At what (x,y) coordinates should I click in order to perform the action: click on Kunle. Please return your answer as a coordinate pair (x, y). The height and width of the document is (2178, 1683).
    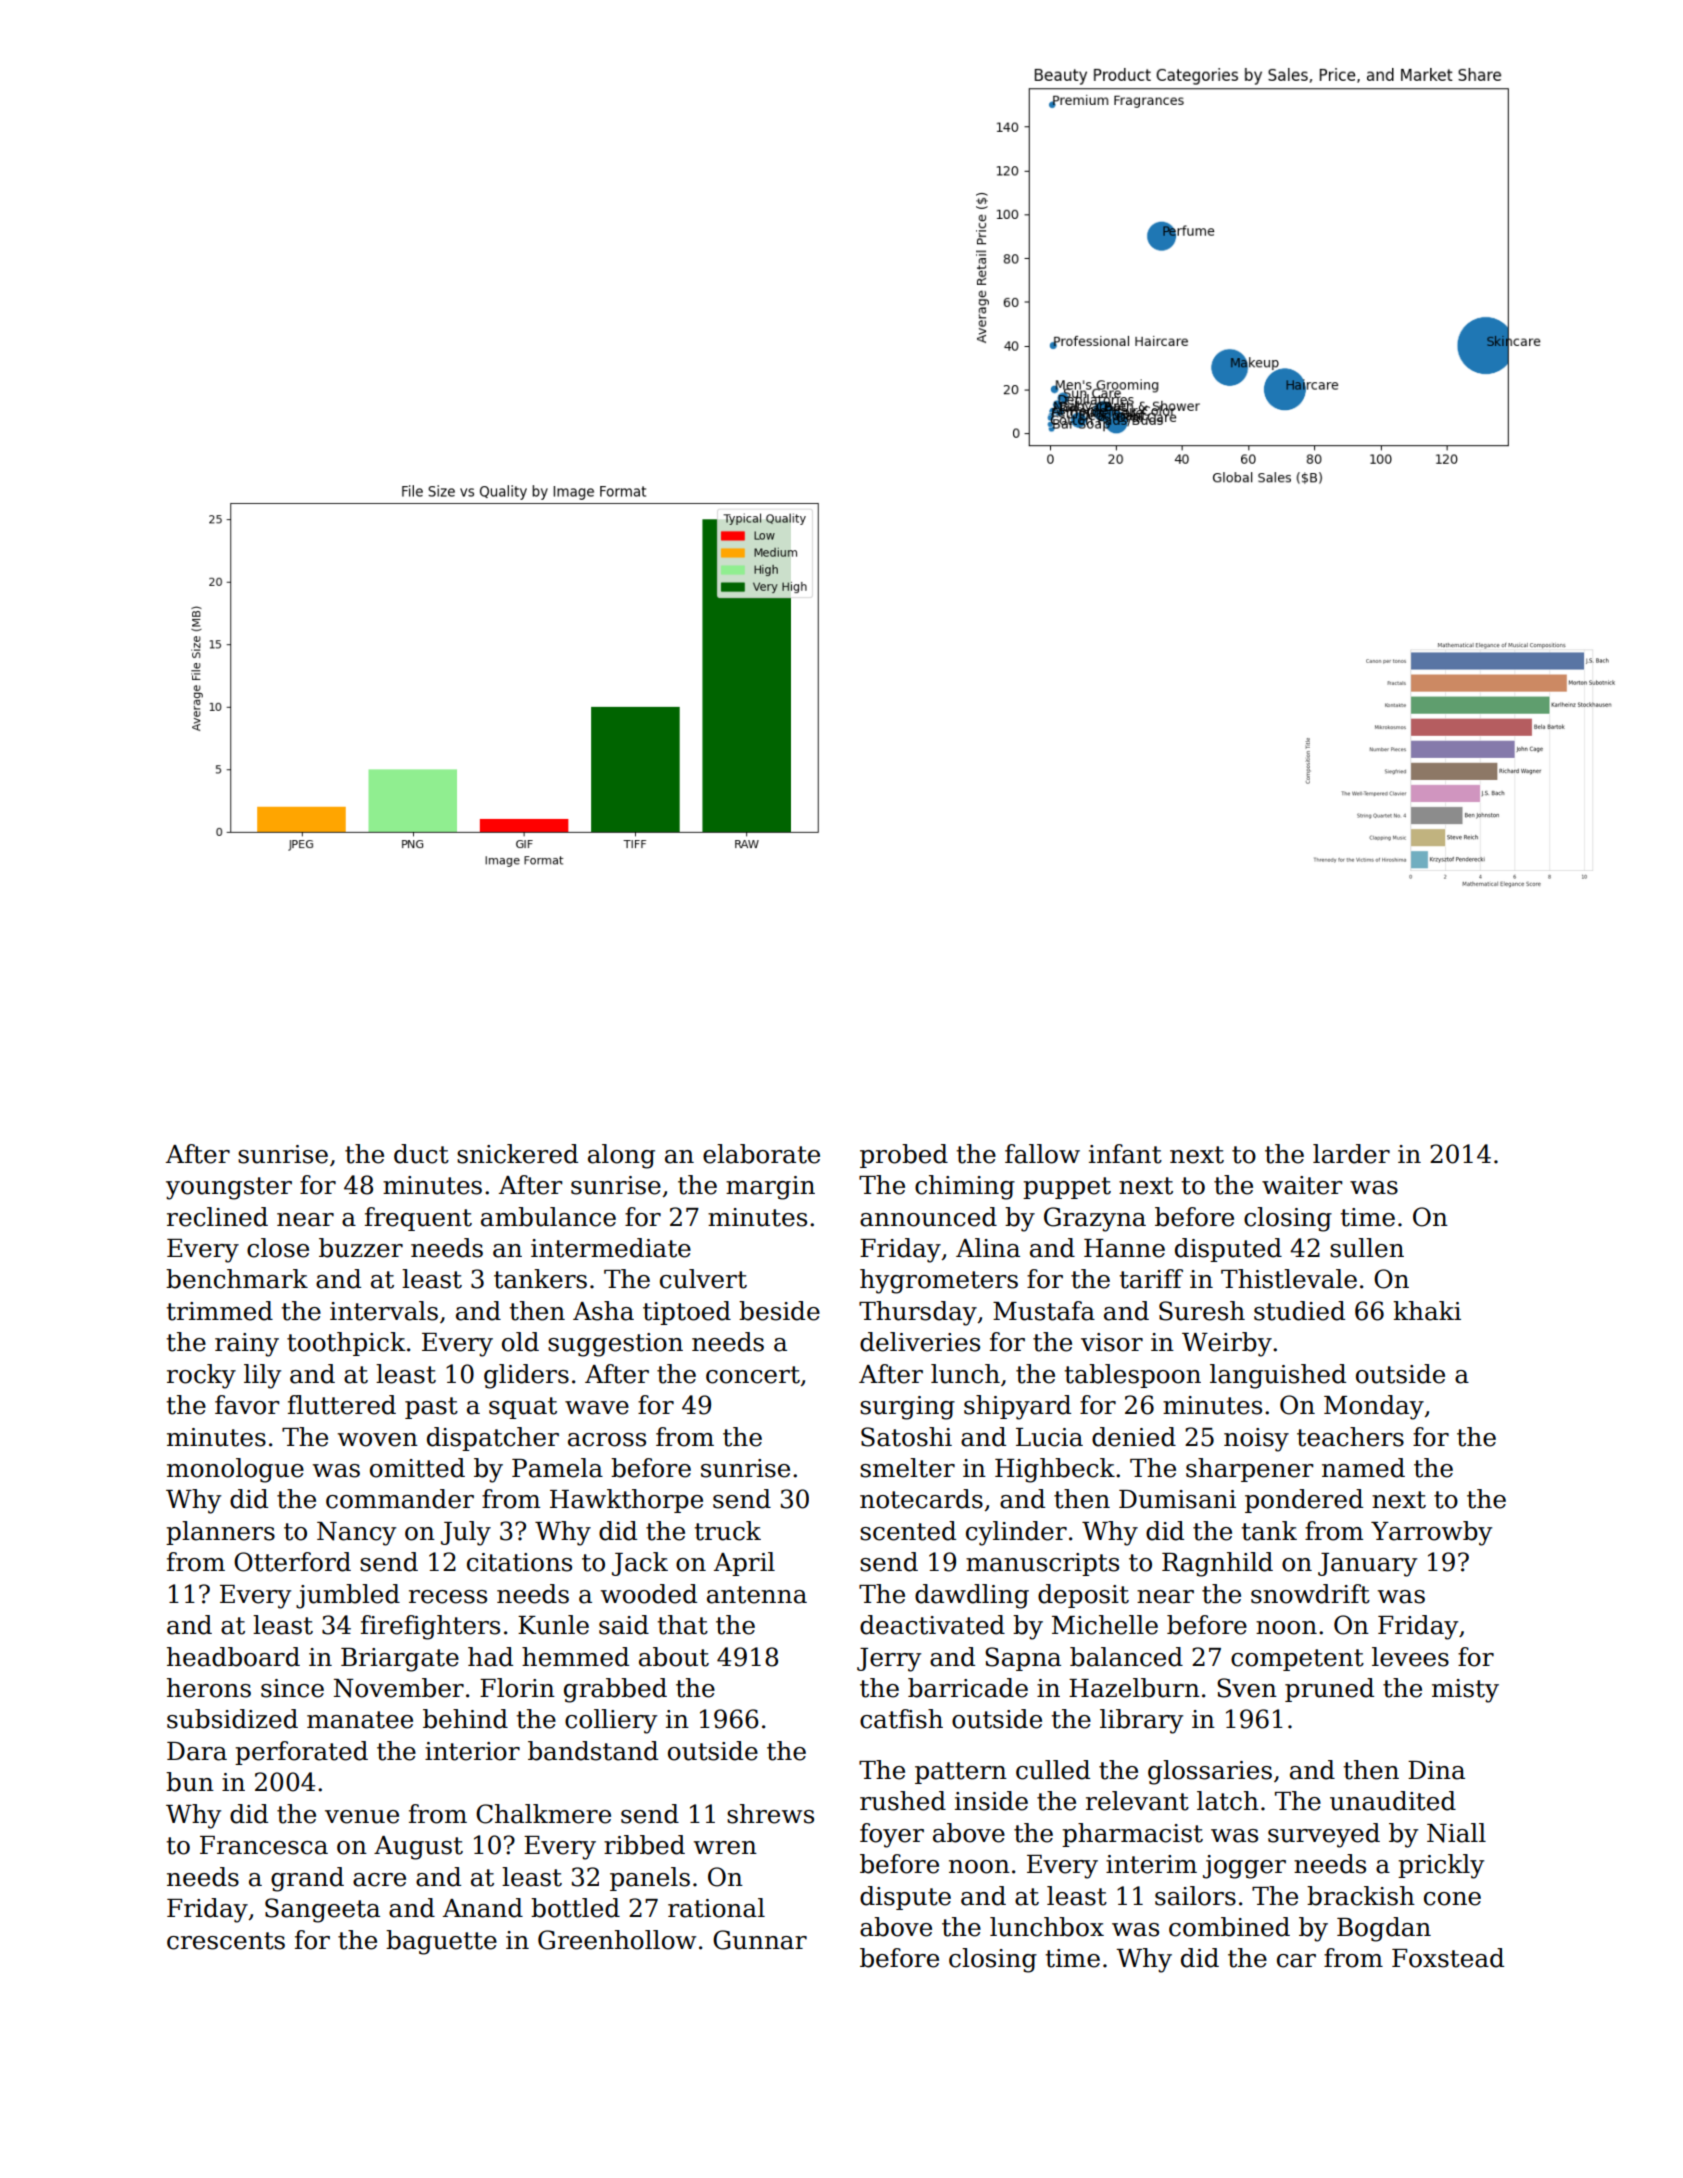
    Looking at the image, I should click on (553, 1625).
